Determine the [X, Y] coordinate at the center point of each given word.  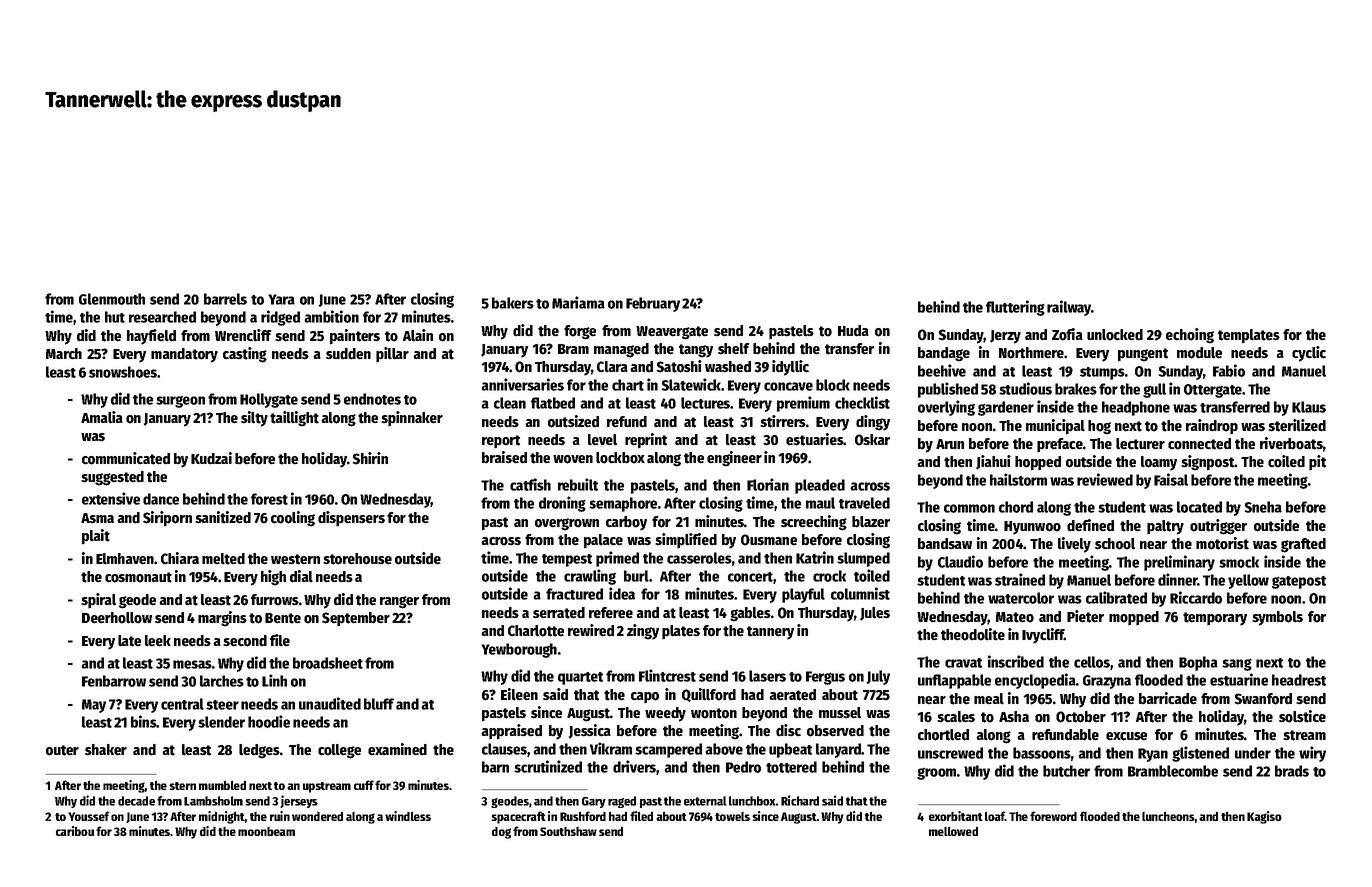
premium [803, 404]
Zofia [1067, 334]
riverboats [1291, 443]
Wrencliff [243, 335]
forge [580, 332]
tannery [770, 633]
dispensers [351, 518]
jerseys [299, 801]
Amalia [102, 417]
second [245, 641]
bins [144, 721]
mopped [1134, 618]
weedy [665, 714]
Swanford [1263, 699]
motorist [1222, 543]
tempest [567, 560]
